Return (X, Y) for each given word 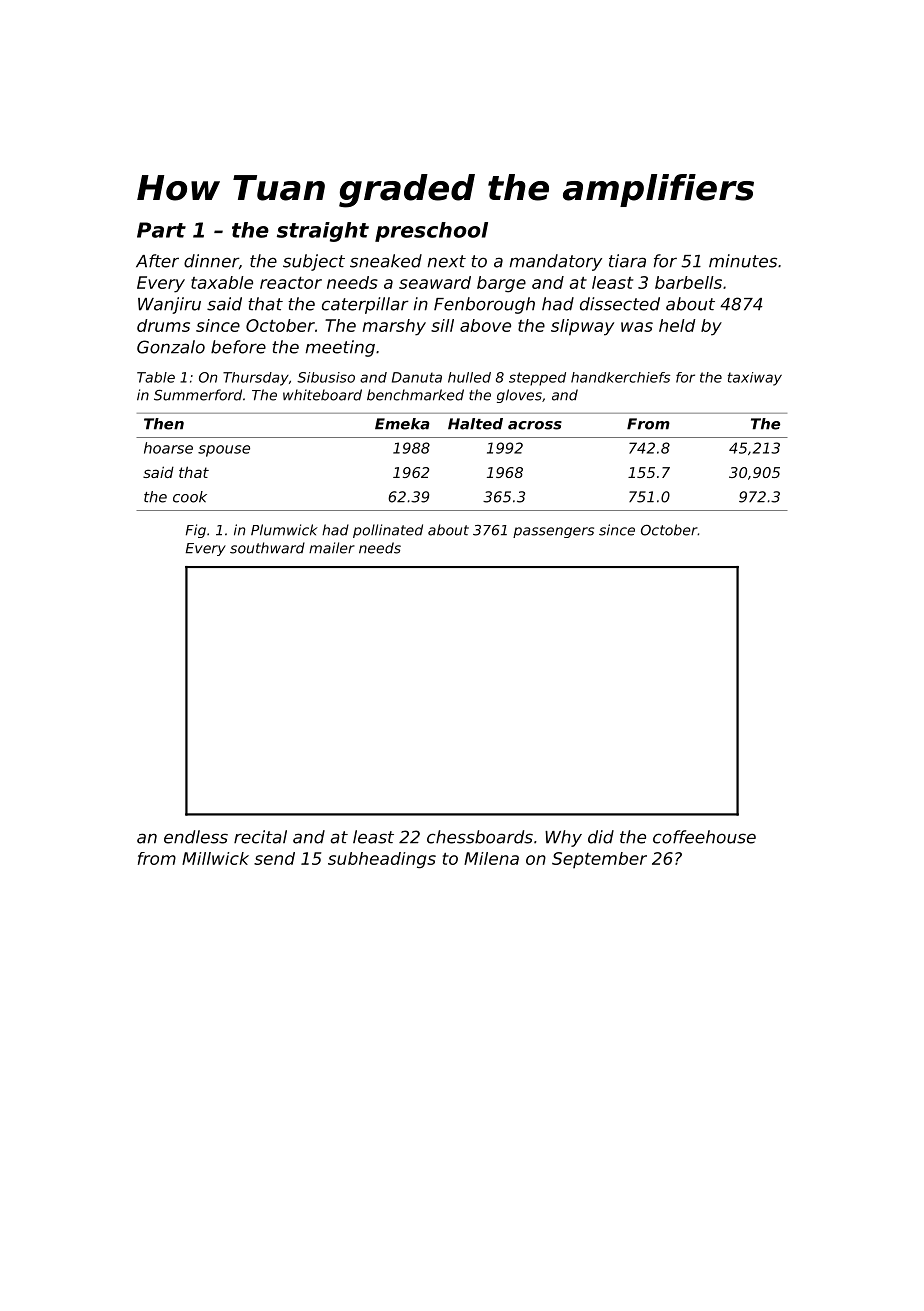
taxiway (755, 379)
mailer (332, 548)
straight (323, 232)
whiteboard (322, 395)
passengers (553, 532)
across (535, 425)
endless (196, 837)
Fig (196, 531)
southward (267, 548)
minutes (743, 261)
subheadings (382, 860)
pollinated (388, 531)
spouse (224, 451)
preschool (431, 232)
